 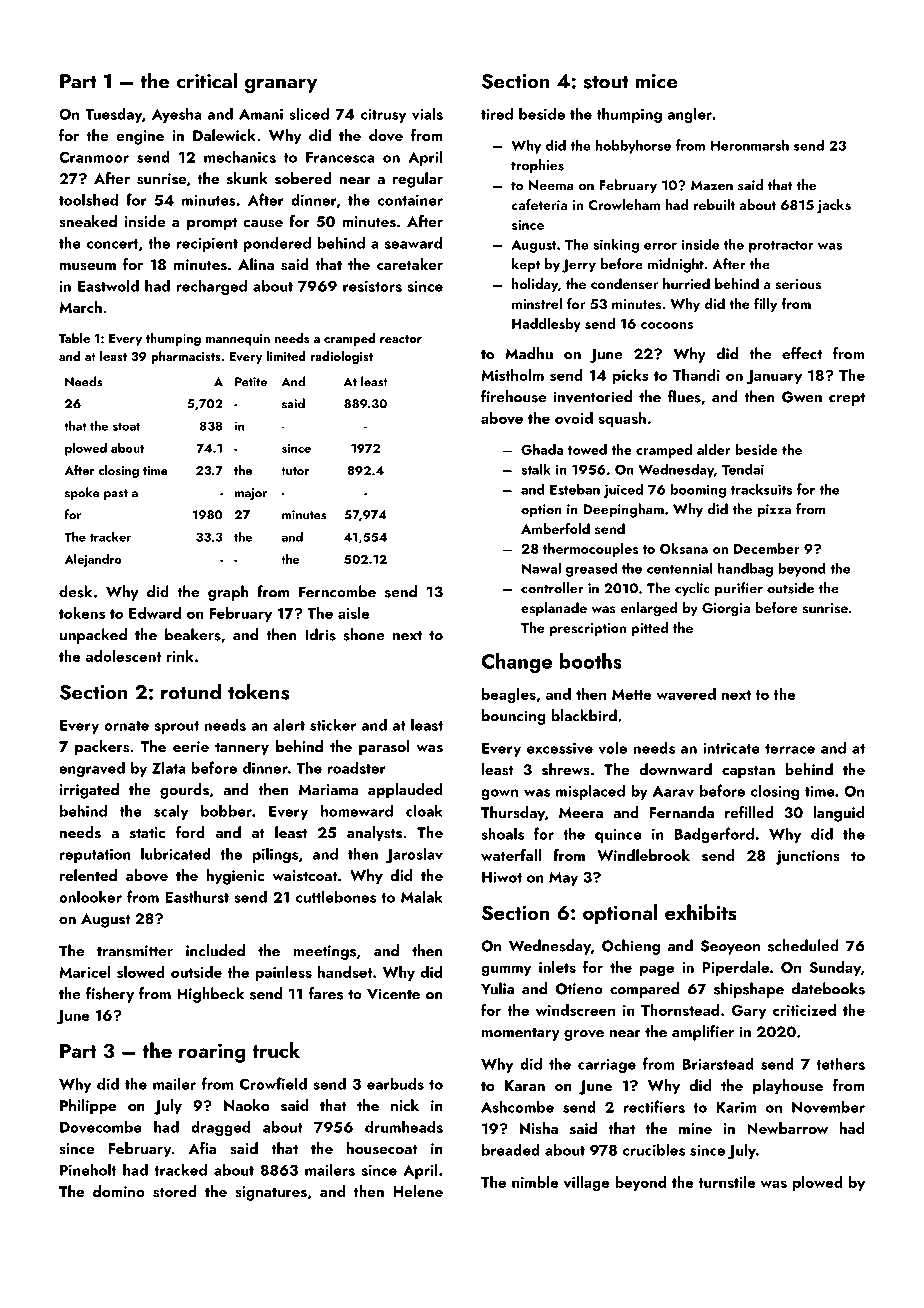 What do you see at coordinates (686, 694) in the screenshot?
I see `wavered` at bounding box center [686, 694].
